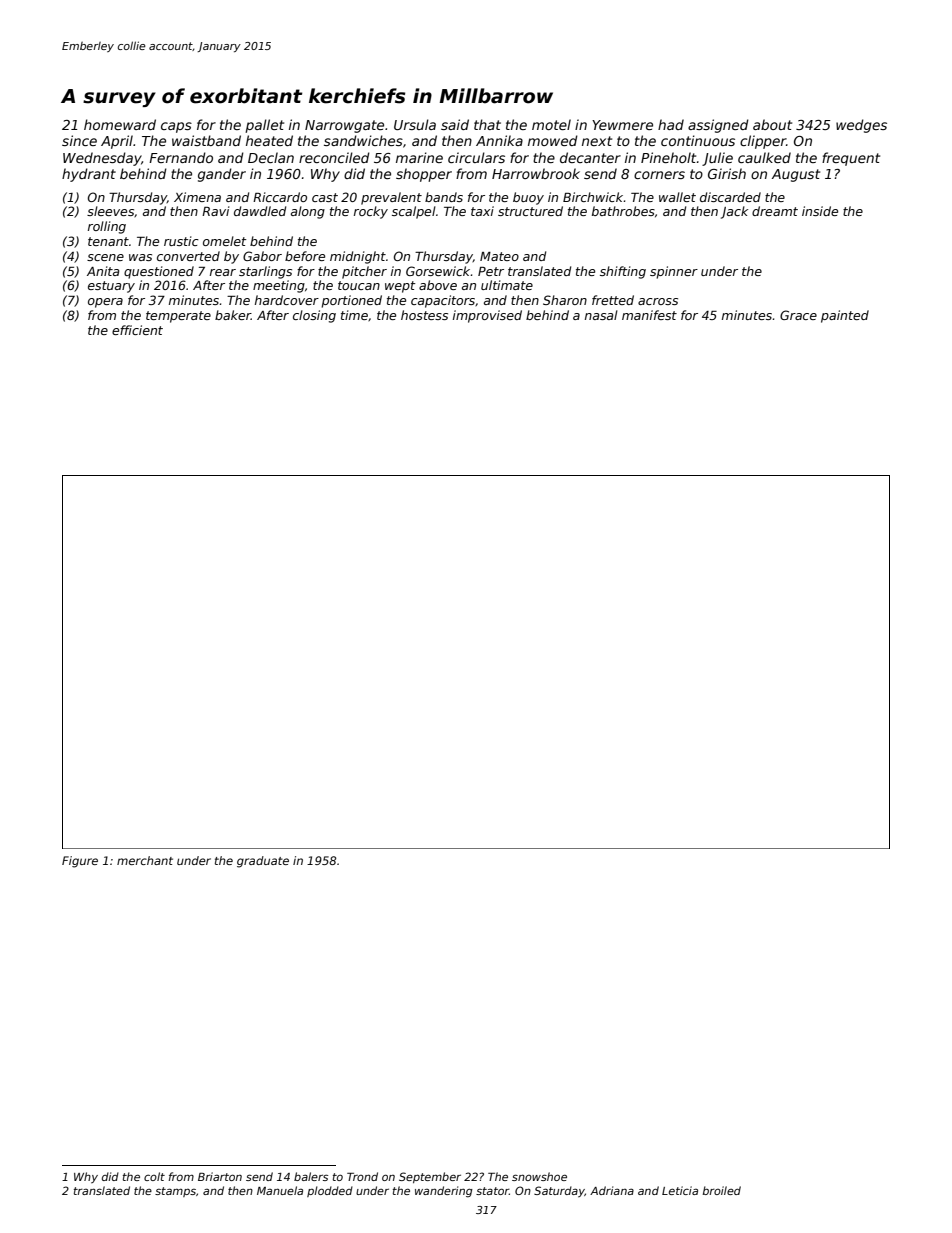 The width and height of the page is (952, 1233). I want to click on assigned, so click(718, 126).
